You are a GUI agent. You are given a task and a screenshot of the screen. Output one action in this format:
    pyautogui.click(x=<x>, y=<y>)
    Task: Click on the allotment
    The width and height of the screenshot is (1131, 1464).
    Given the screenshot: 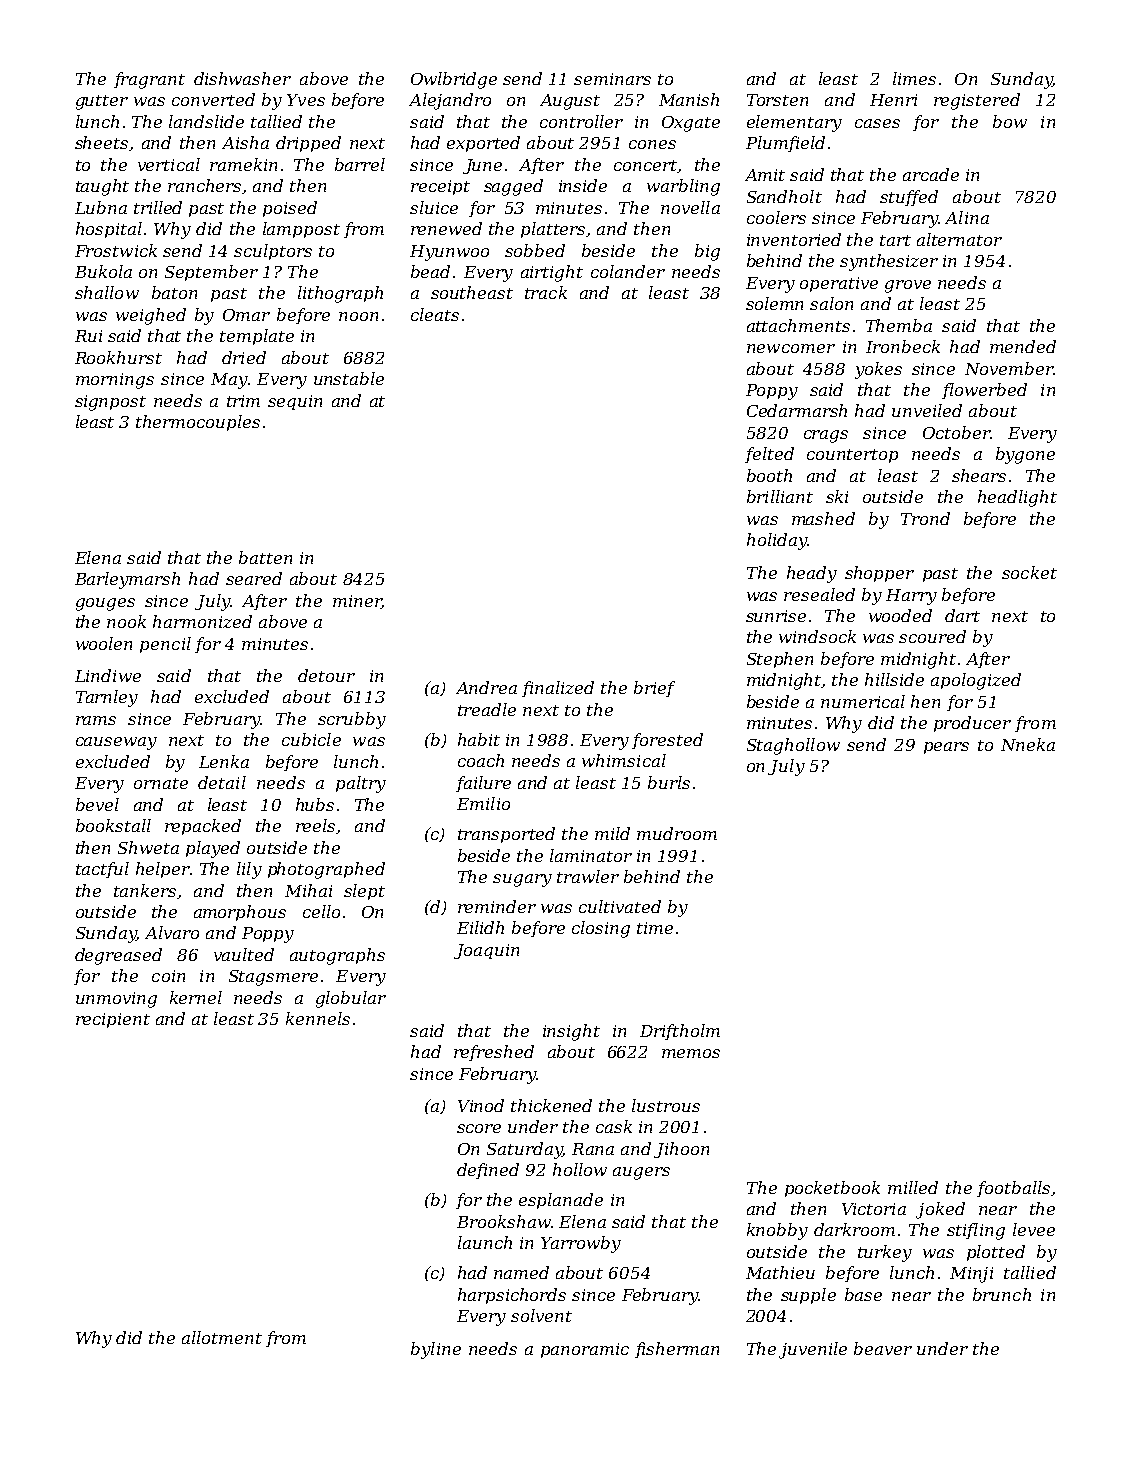 What is the action you would take?
    pyautogui.click(x=222, y=1337)
